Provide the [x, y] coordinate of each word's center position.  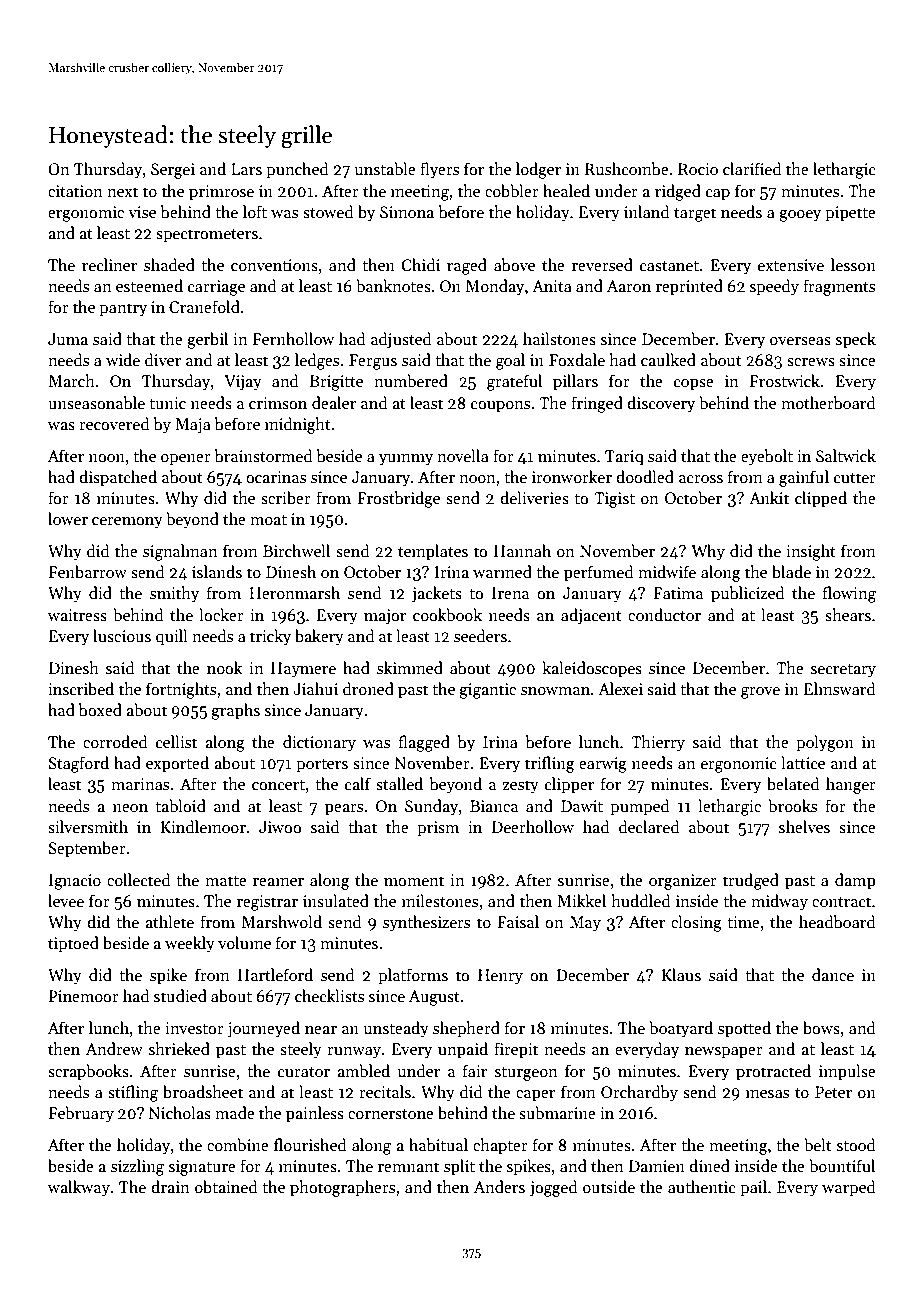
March [72, 380]
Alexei [620, 688]
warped [849, 1188]
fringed [597, 404]
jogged [554, 1188]
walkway [79, 1188]
